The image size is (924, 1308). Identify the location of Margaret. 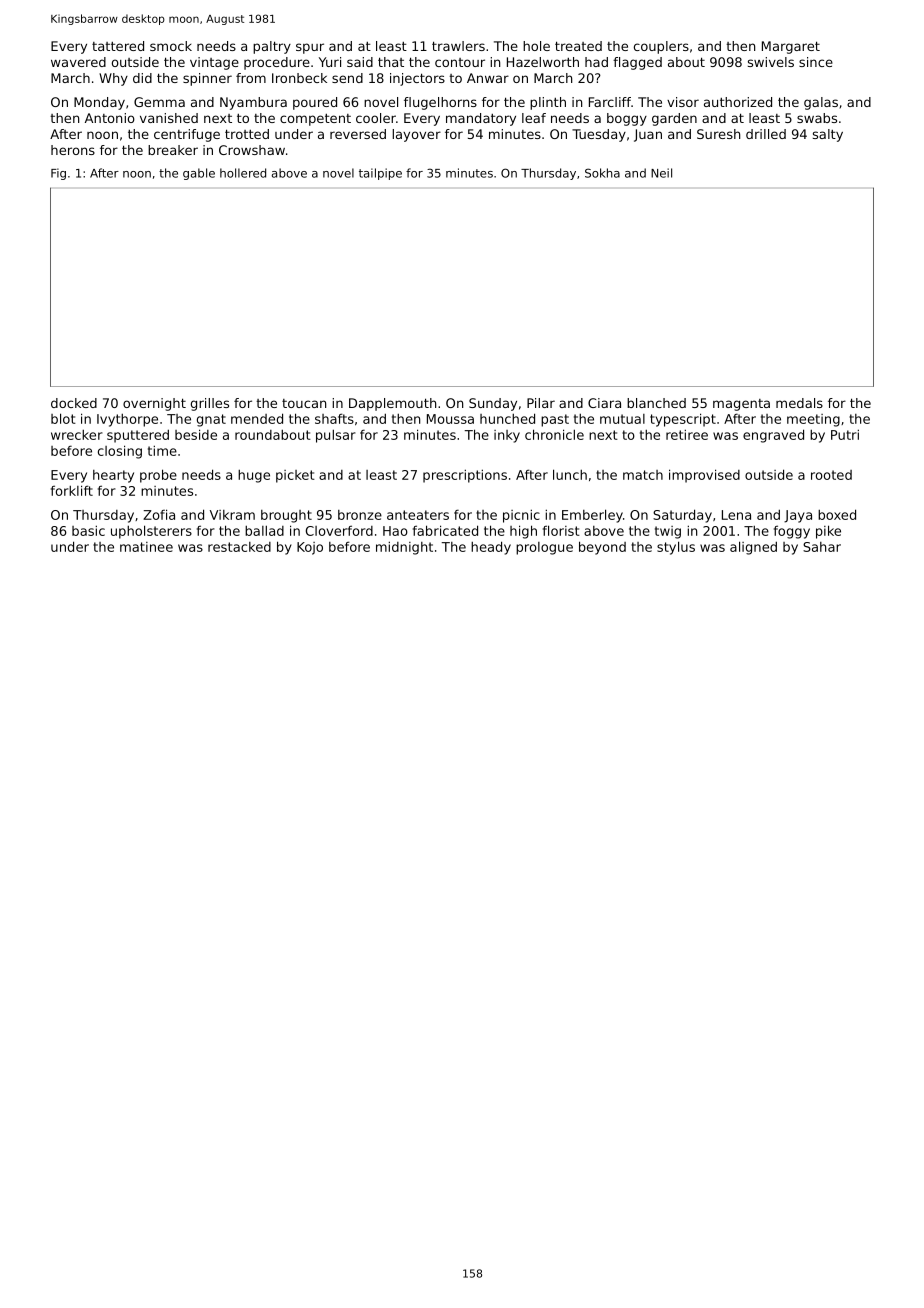
(791, 47).
